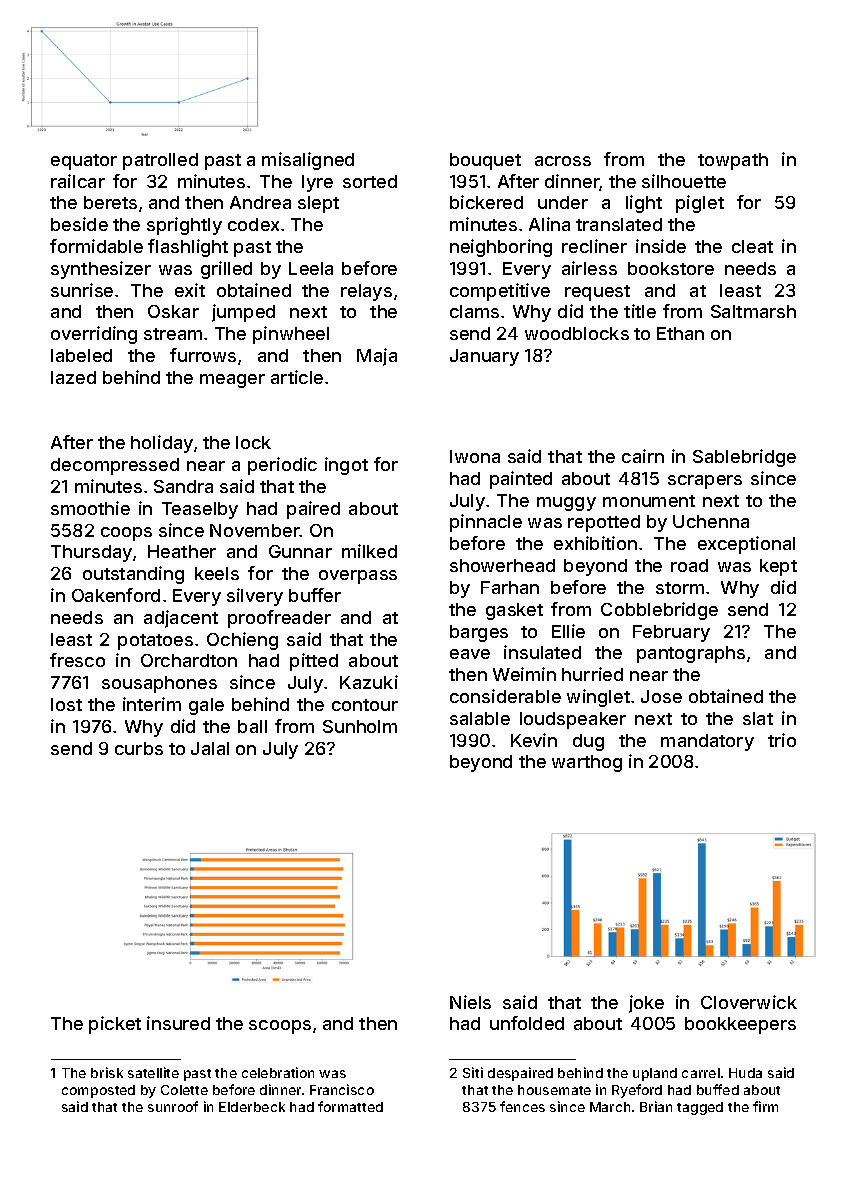  I want to click on equator, so click(84, 162).
